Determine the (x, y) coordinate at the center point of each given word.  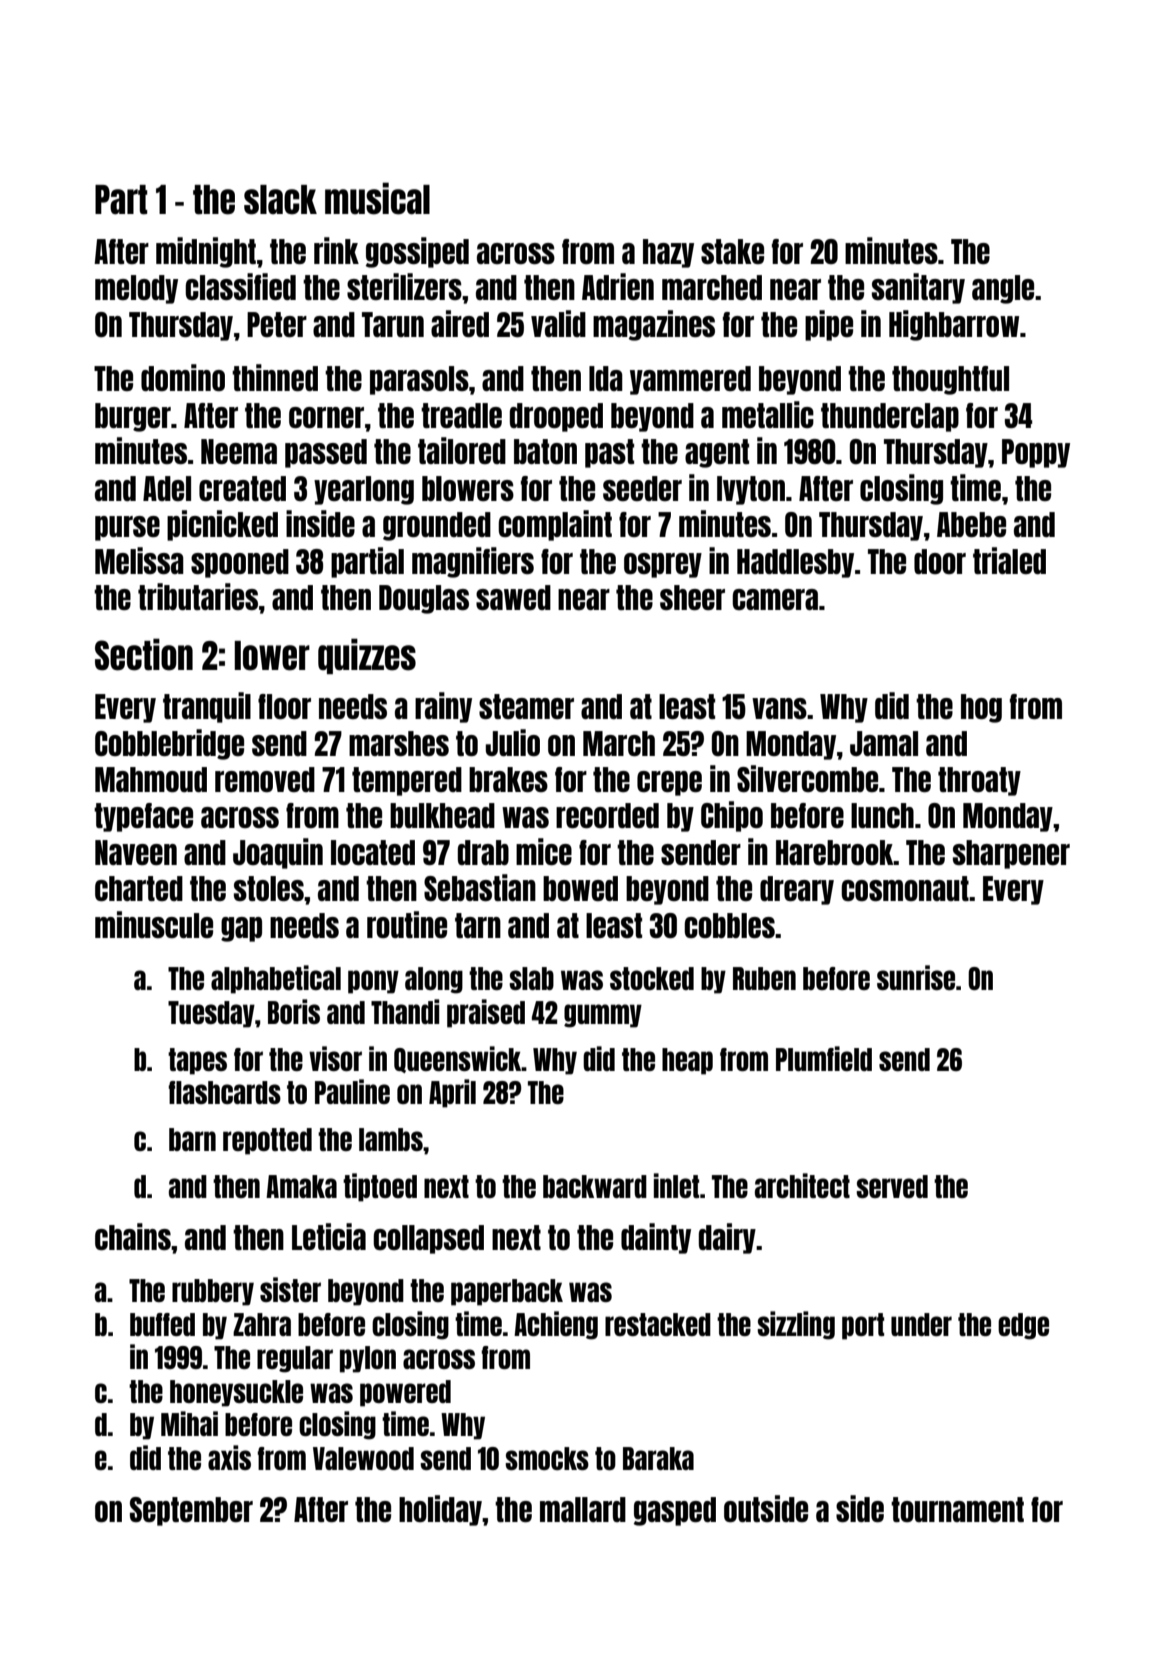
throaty (979, 781)
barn (192, 1139)
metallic (768, 414)
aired (460, 323)
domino (183, 377)
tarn (478, 925)
